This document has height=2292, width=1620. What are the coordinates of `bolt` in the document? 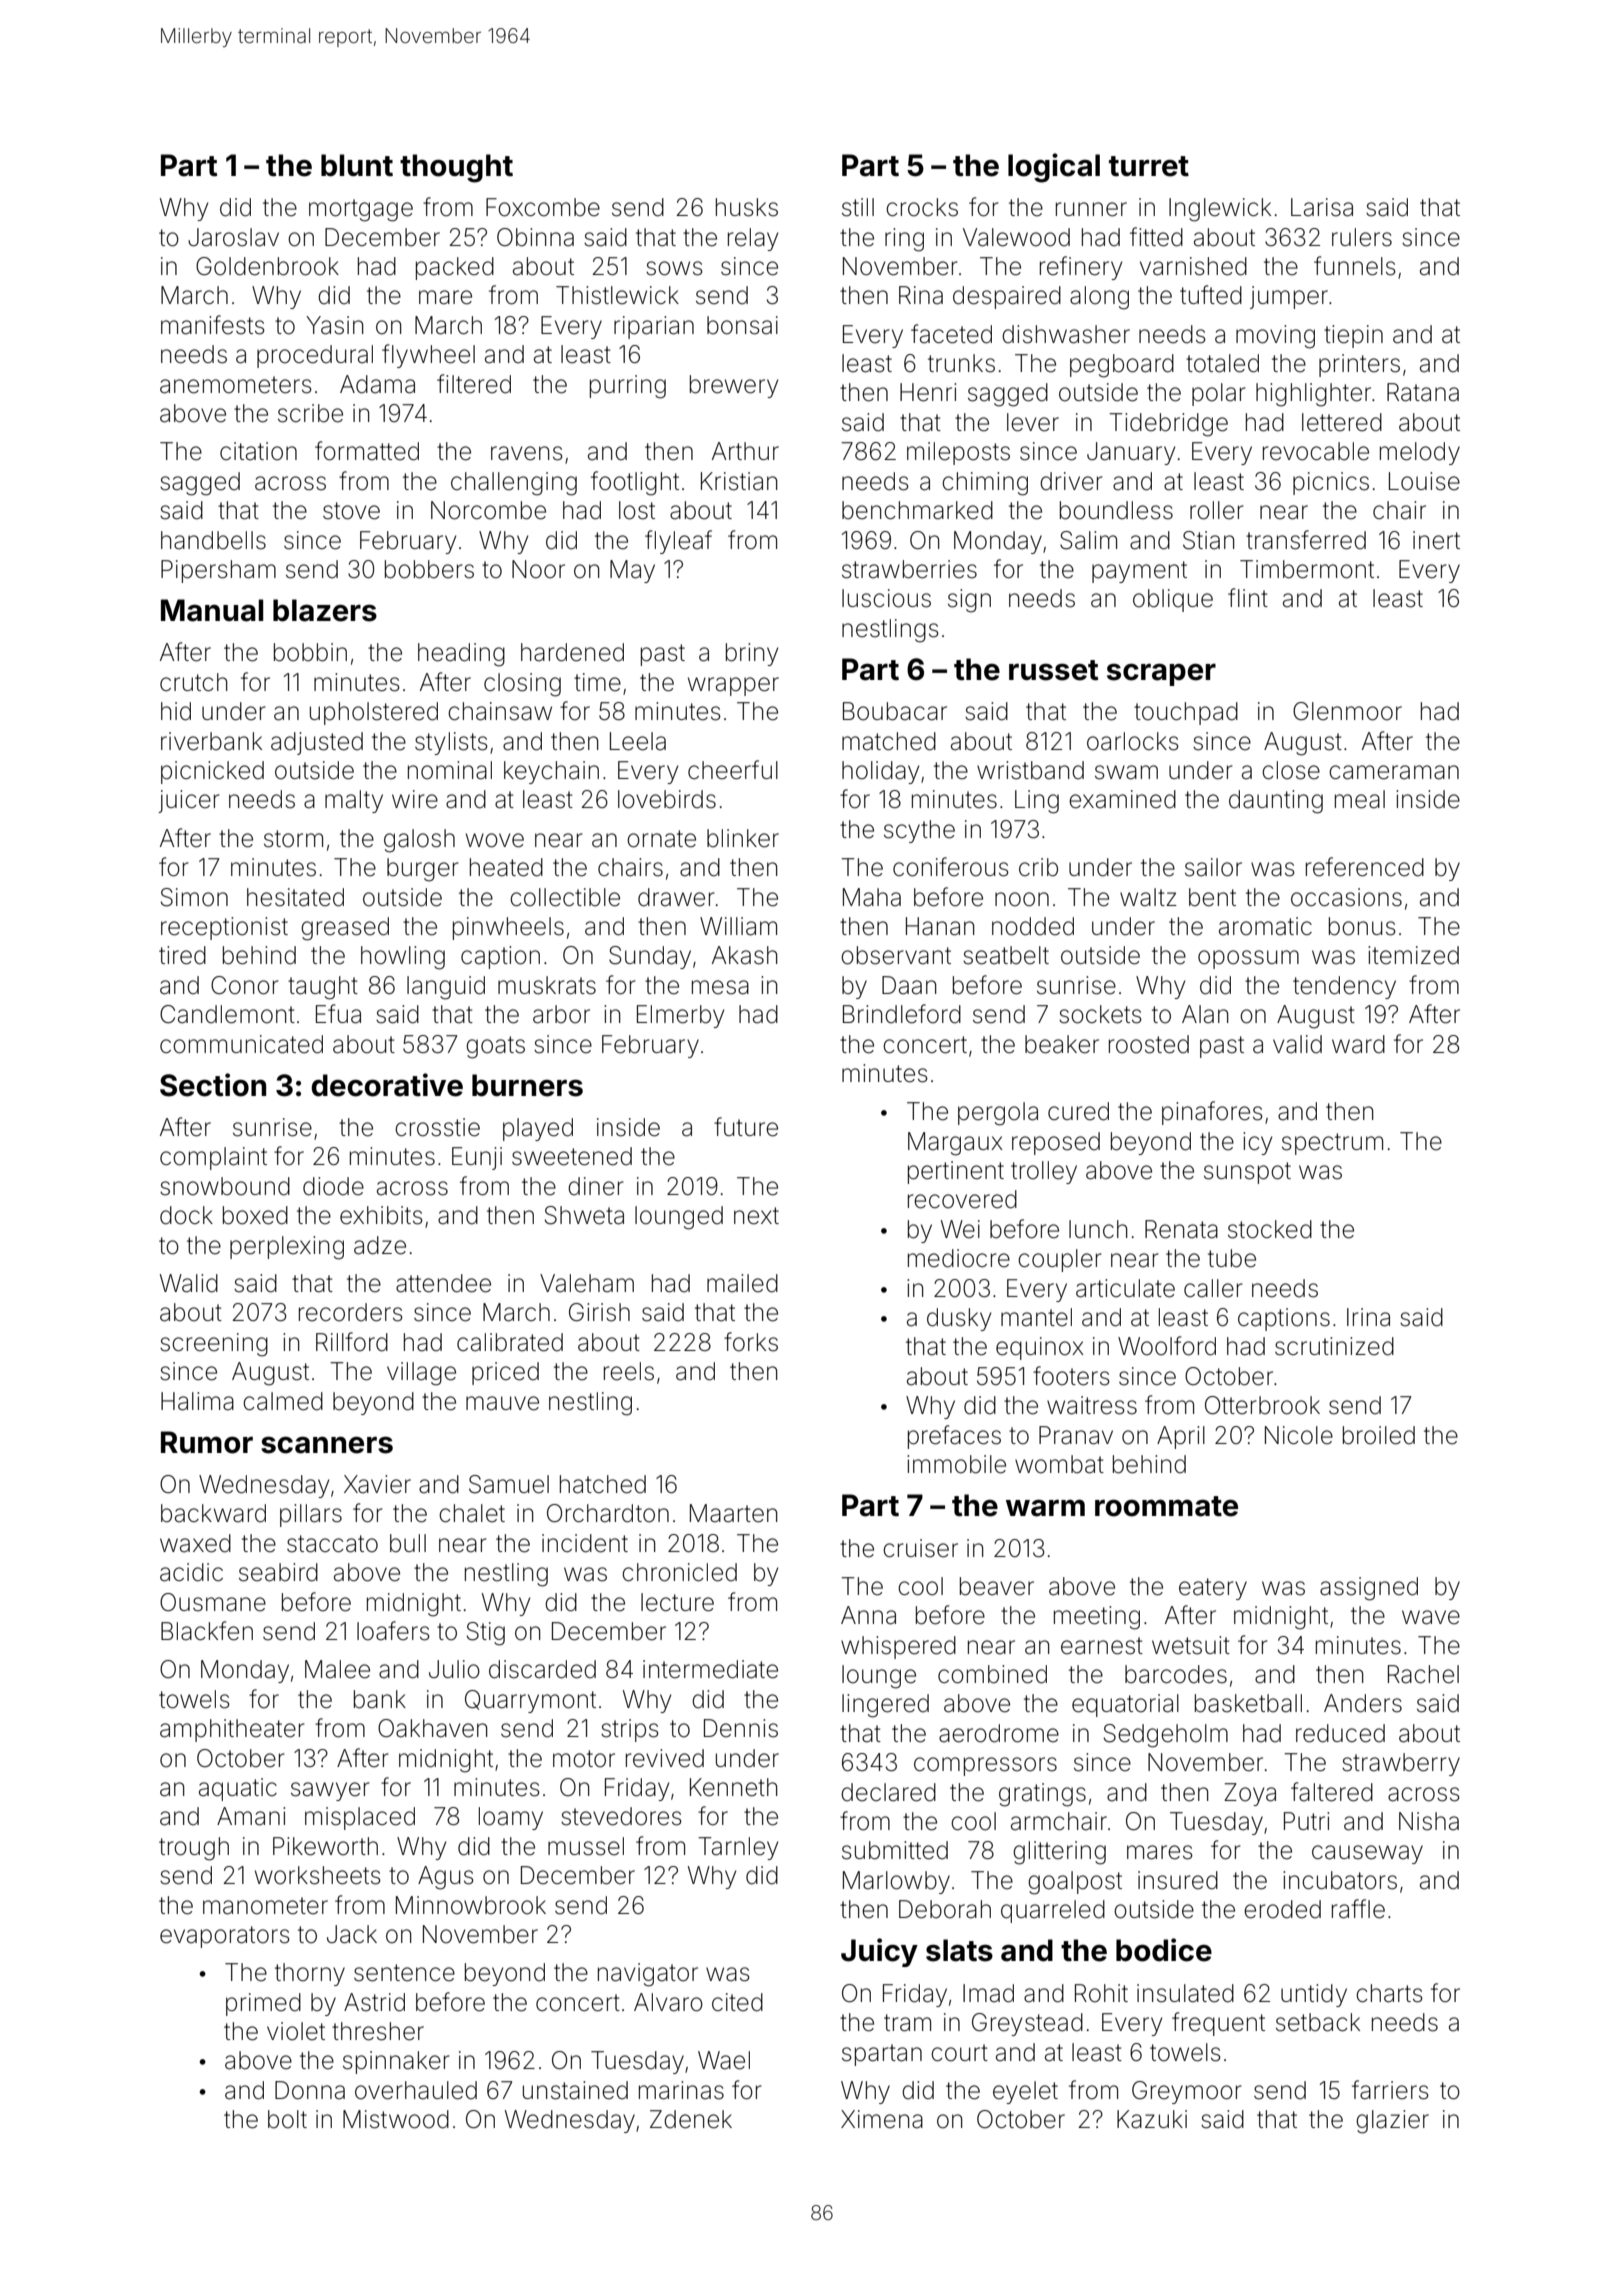 It's located at (287, 2119).
